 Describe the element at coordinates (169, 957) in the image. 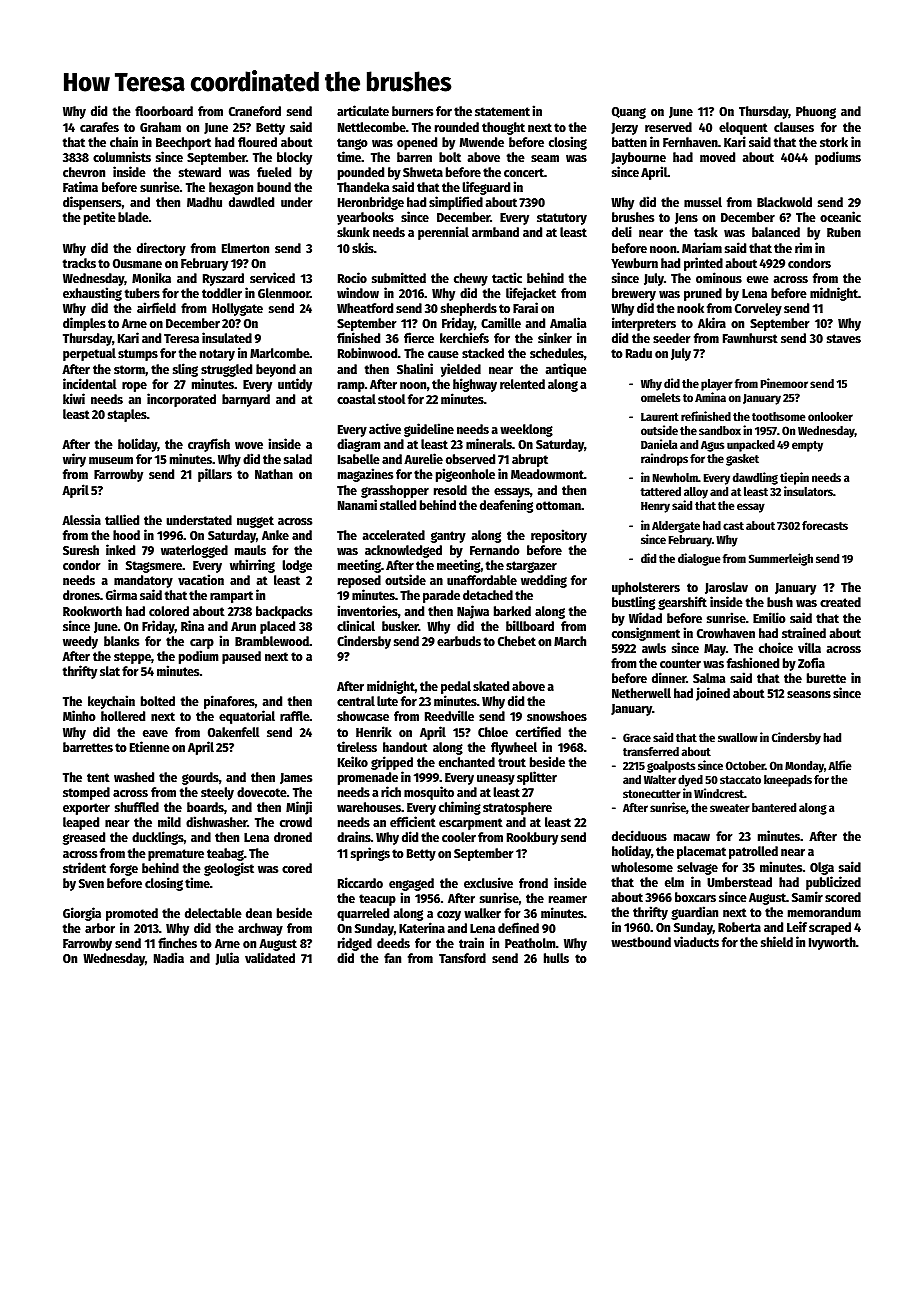

I see `Nadia` at that location.
